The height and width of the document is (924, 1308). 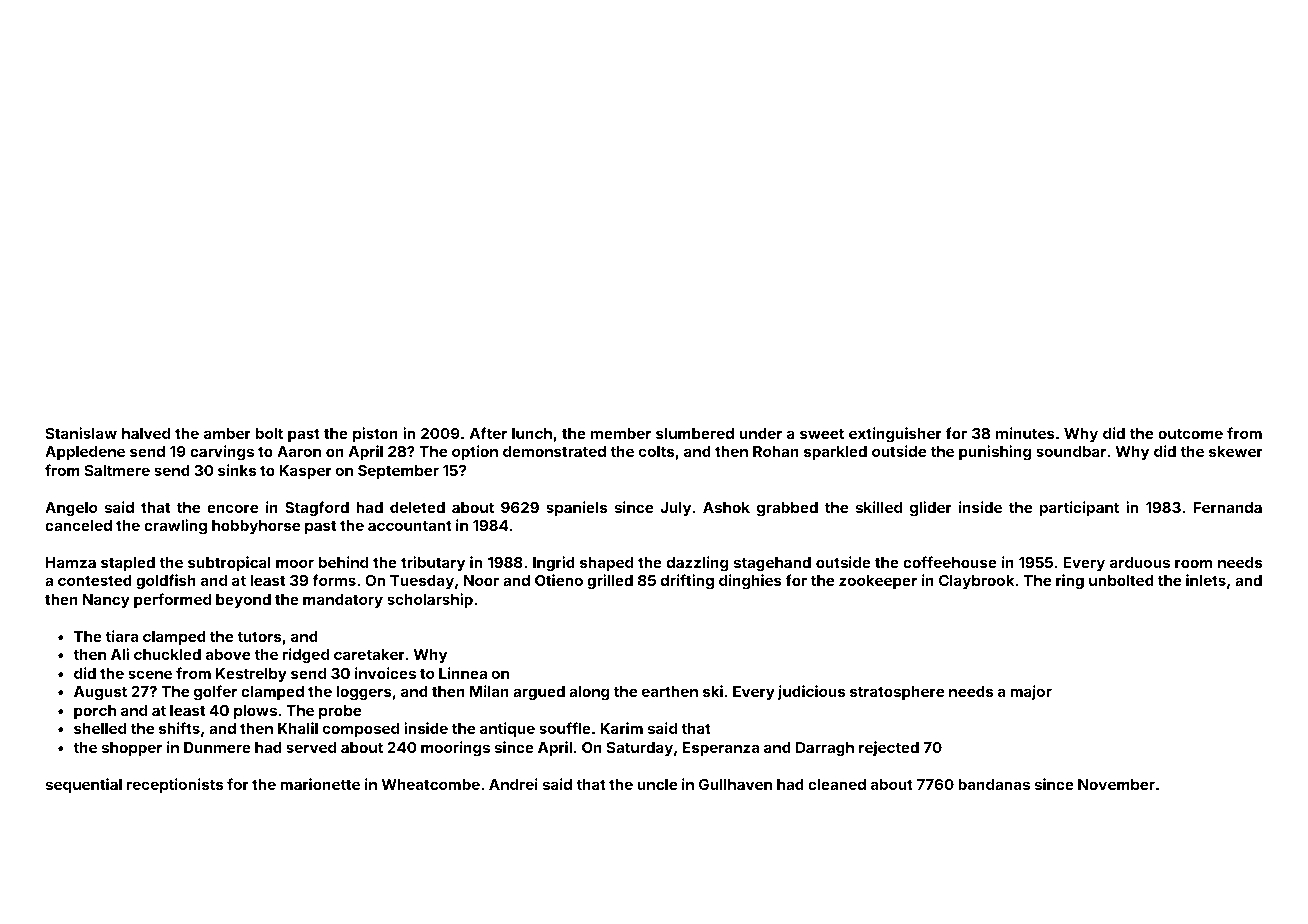 What do you see at coordinates (897, 693) in the document?
I see `stratosphere` at bounding box center [897, 693].
